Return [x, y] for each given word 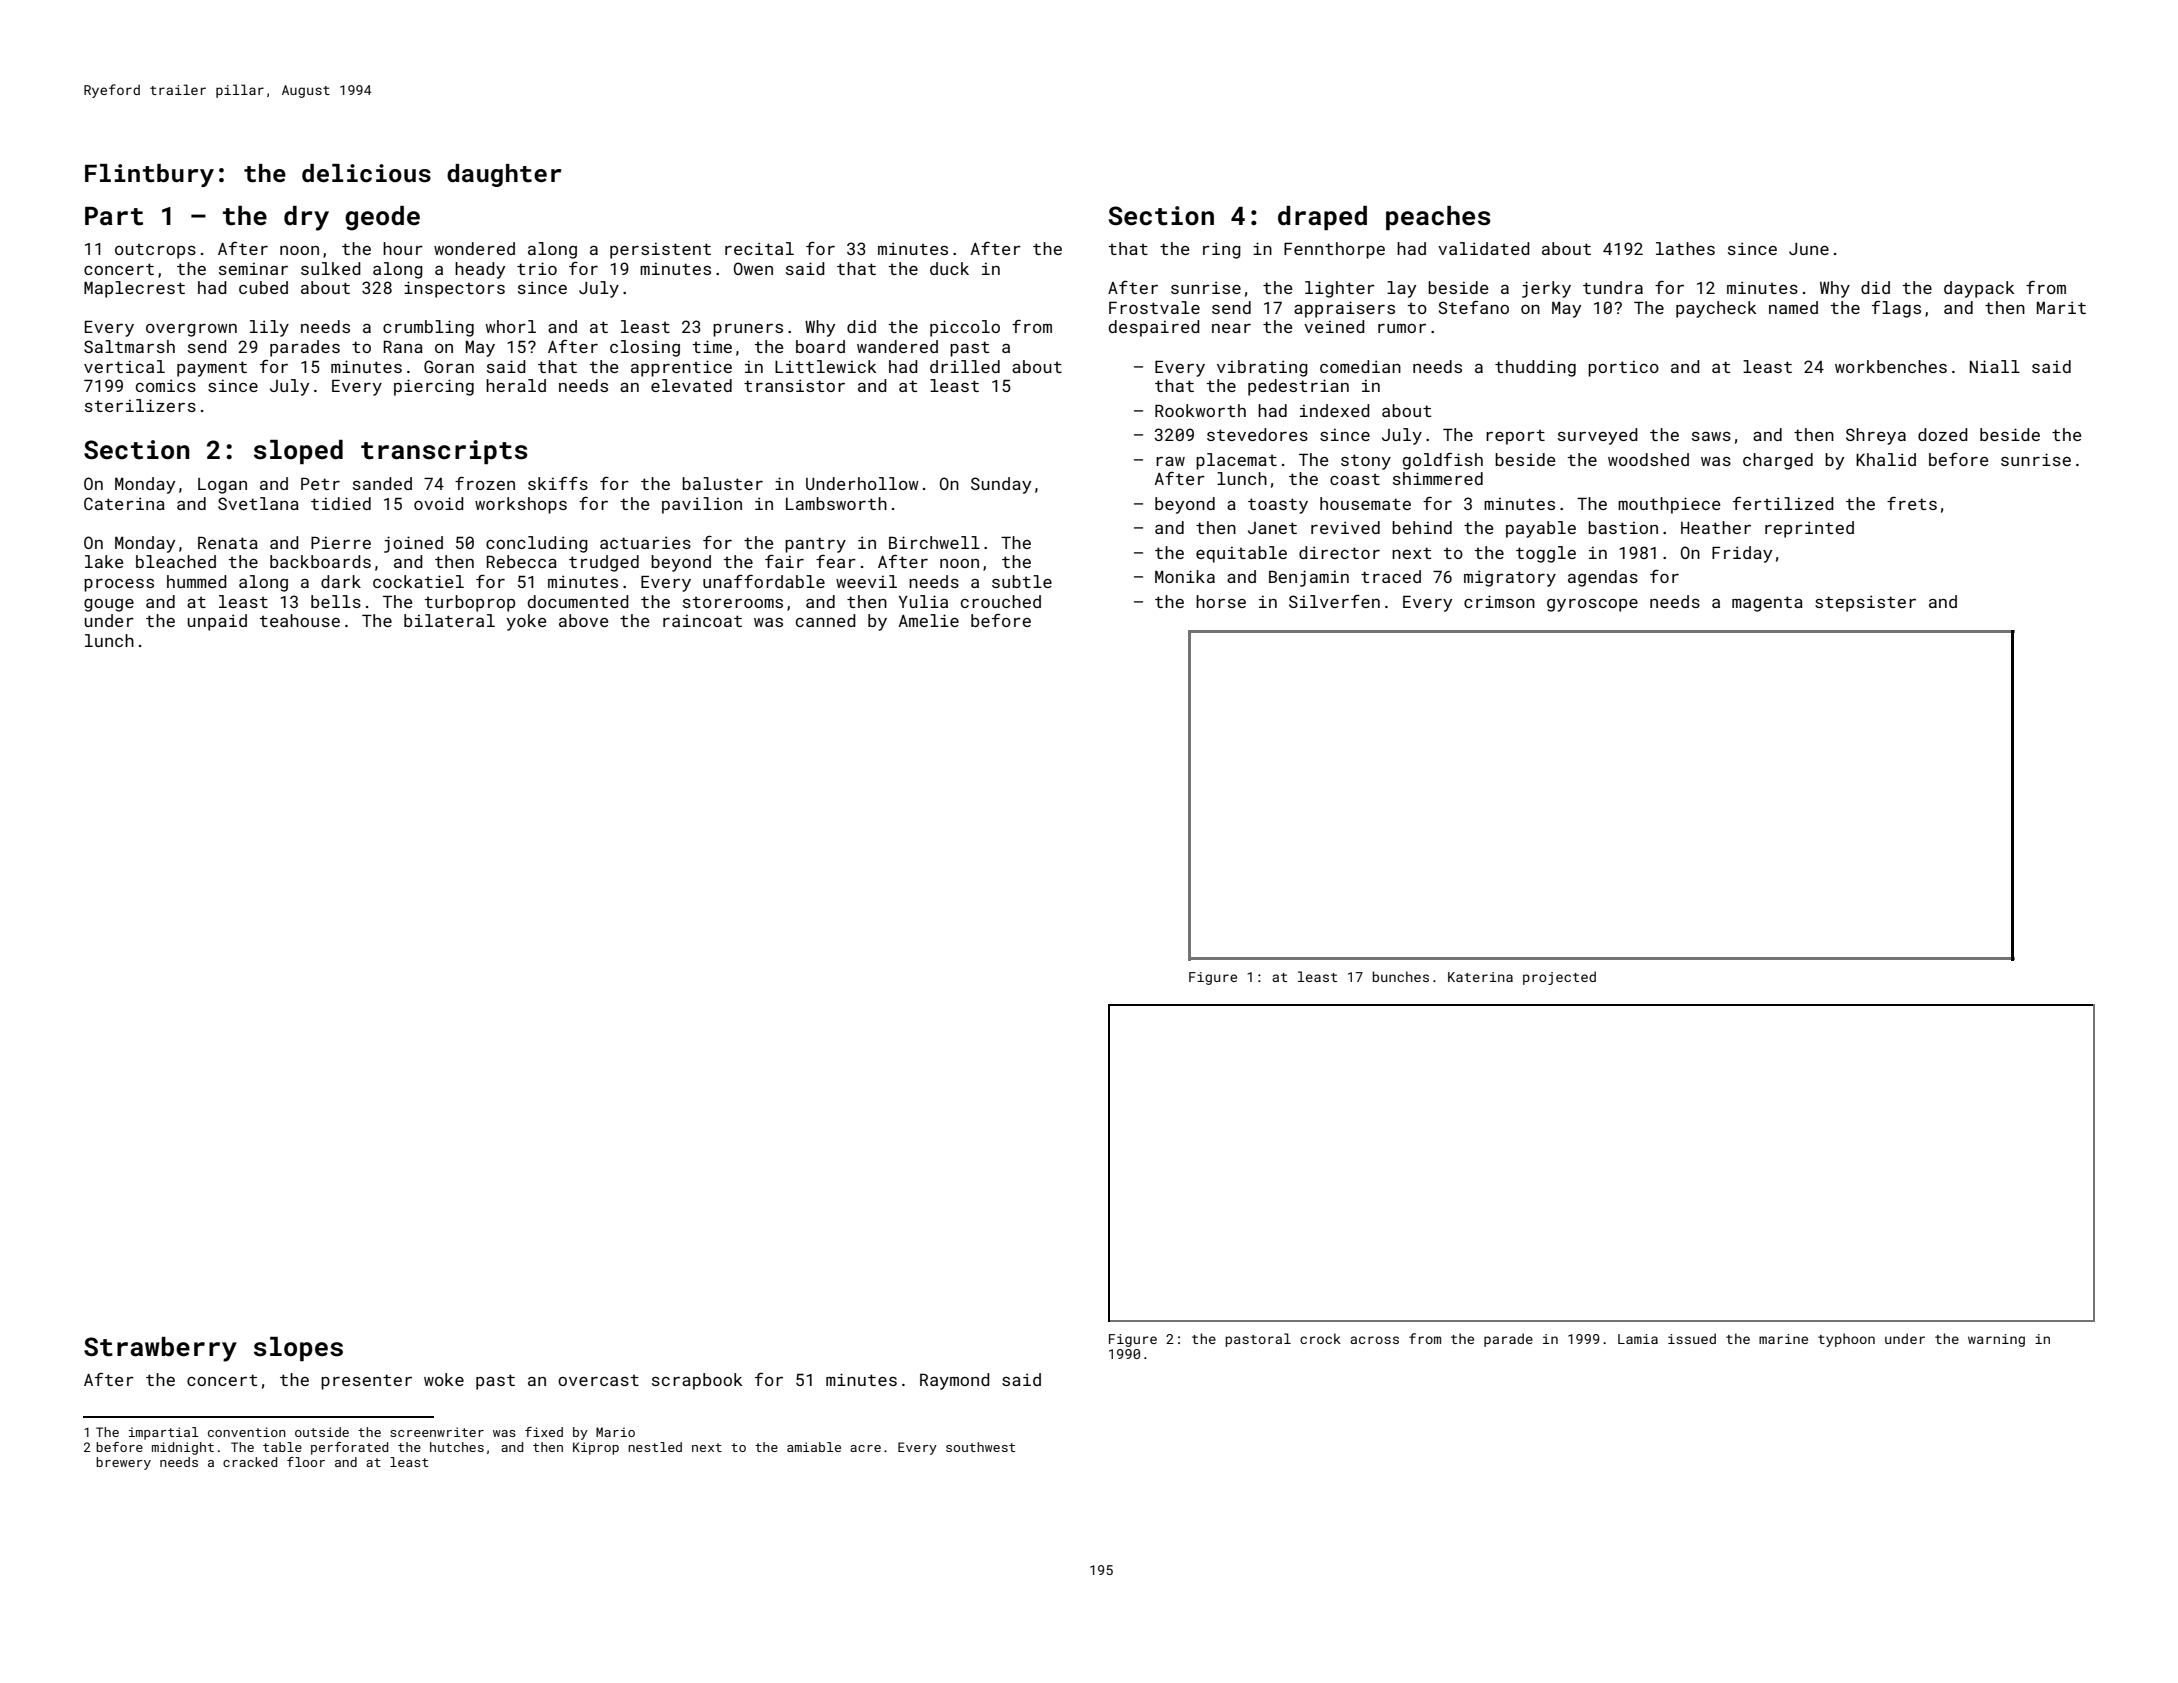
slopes [298, 1349]
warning [1996, 1340]
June [1809, 249]
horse [1221, 601]
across [1374, 1340]
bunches [1401, 976]
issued [1692, 1338]
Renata [228, 543]
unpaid [217, 622]
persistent [660, 250]
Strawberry [160, 1349]
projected [1559, 978]
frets [1912, 503]
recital [759, 248]
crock [1320, 1338]
